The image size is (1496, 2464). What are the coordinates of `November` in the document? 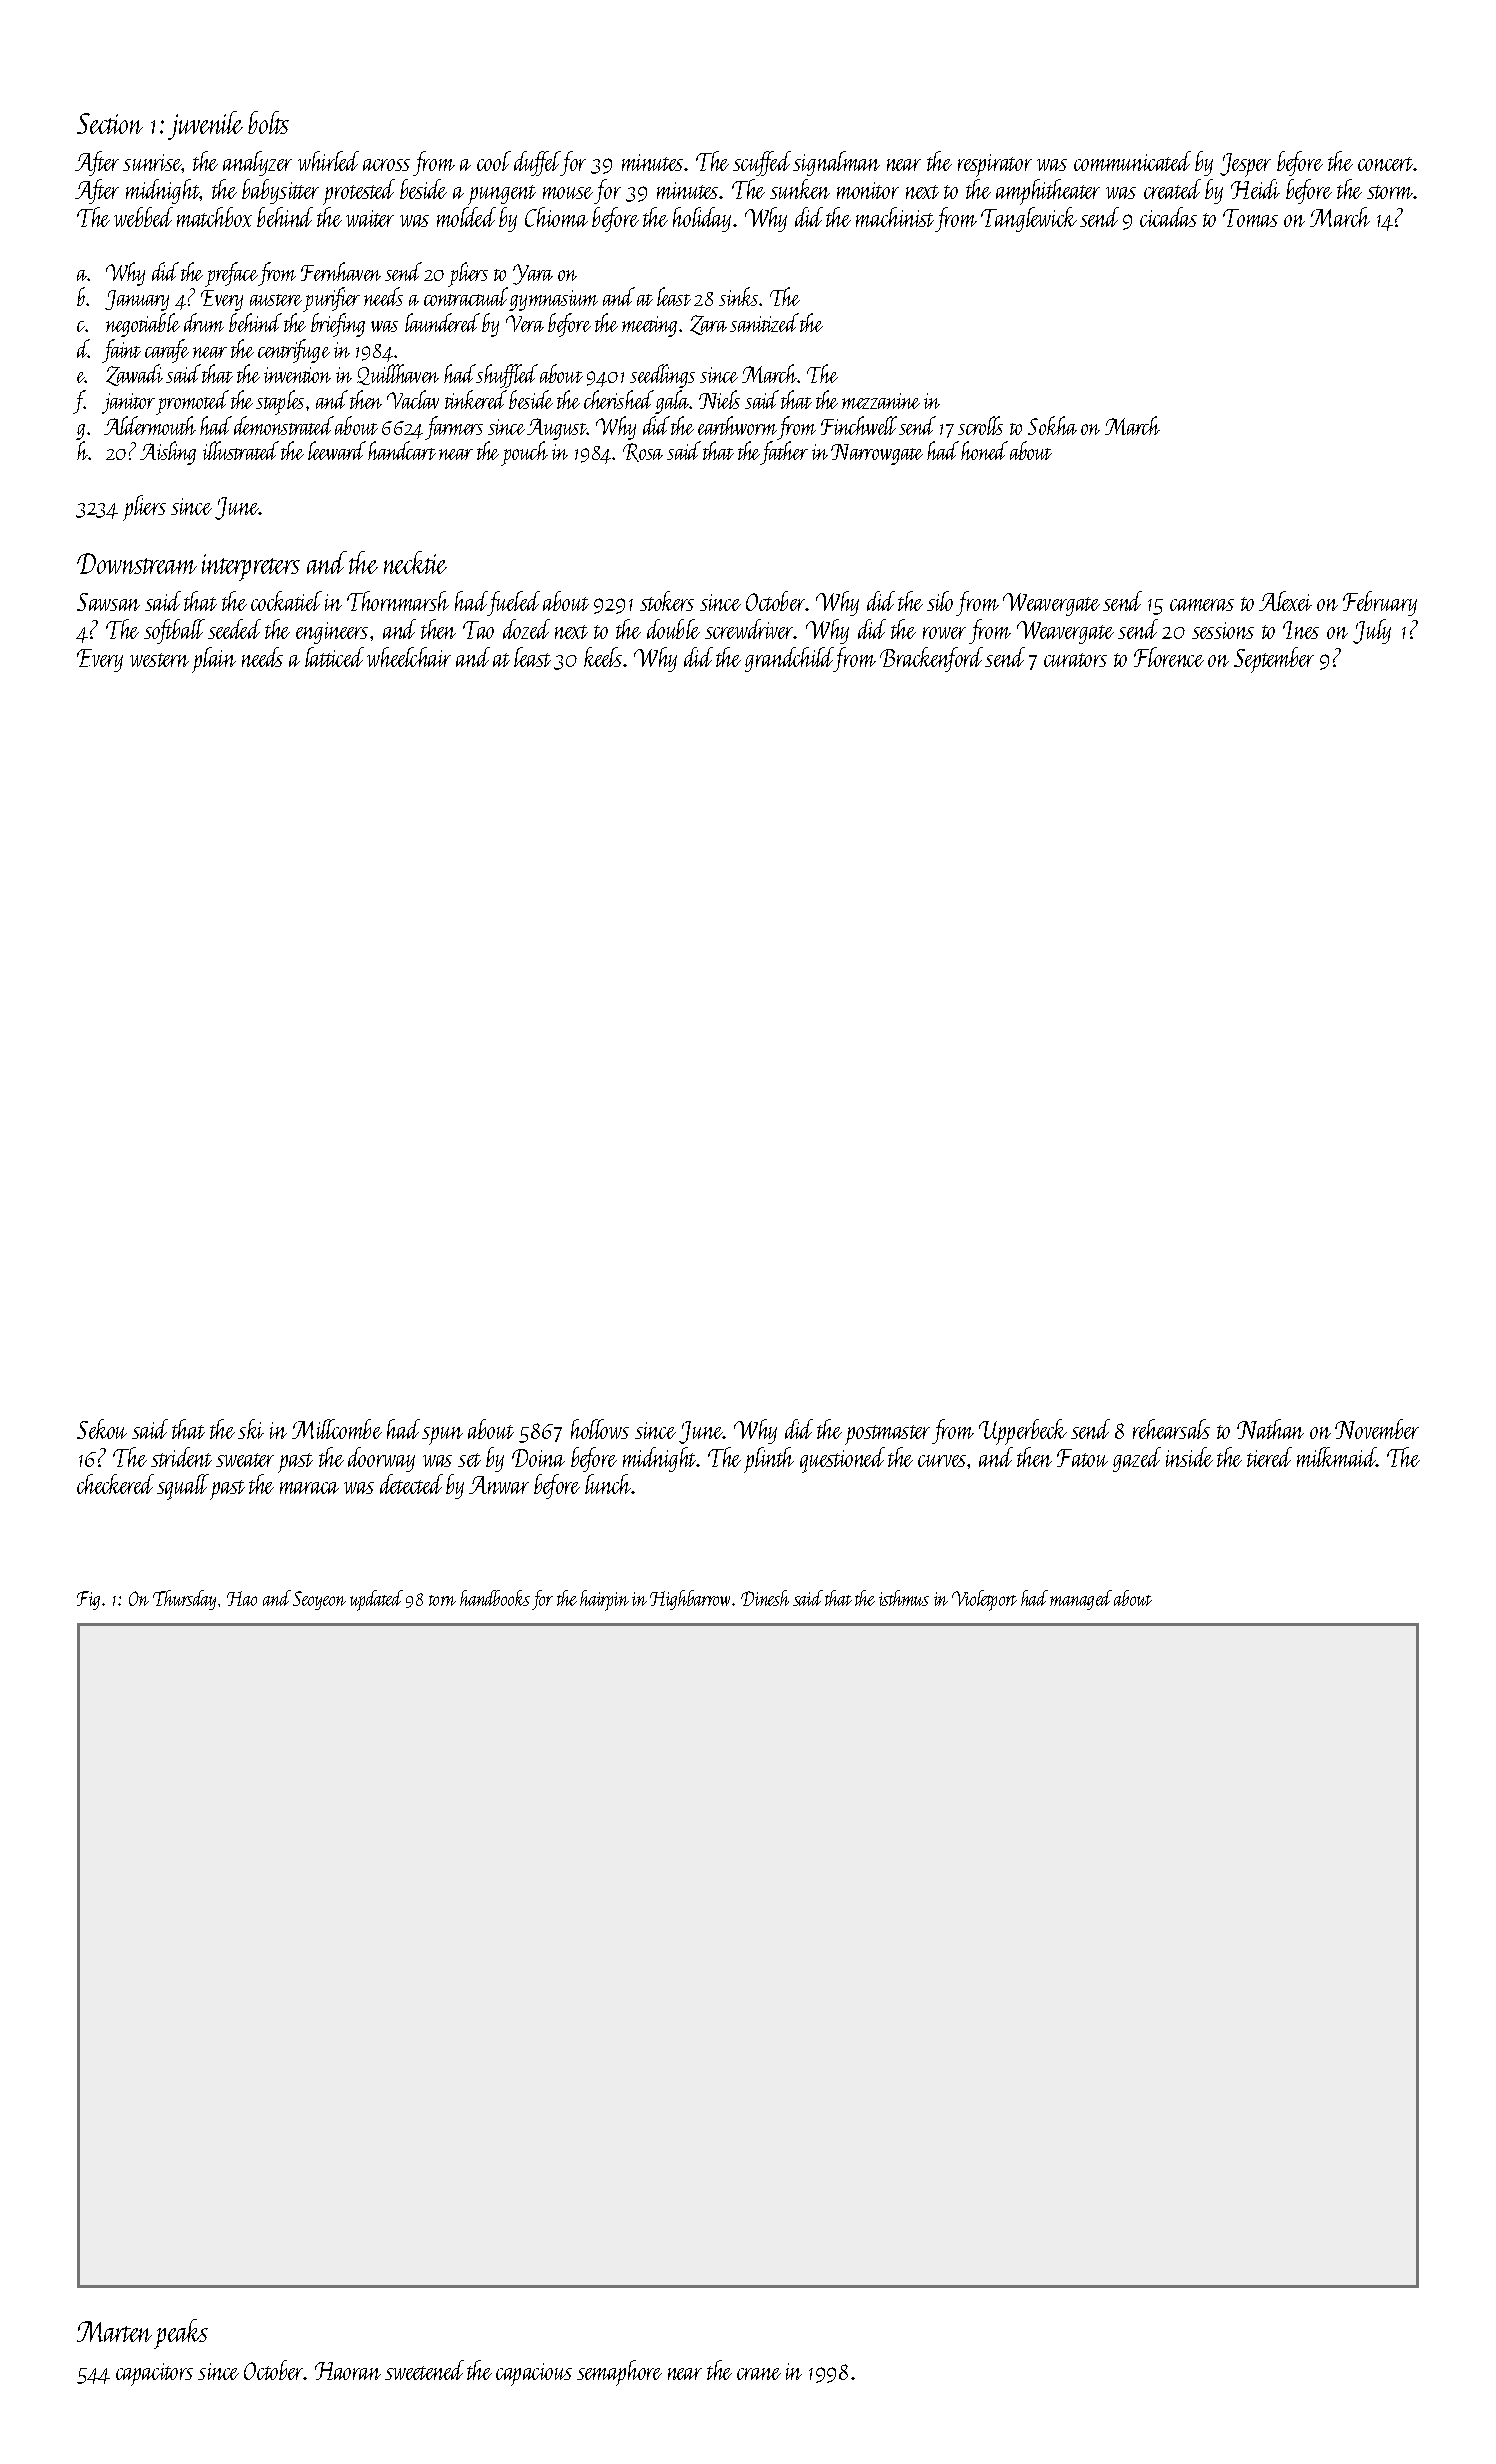 It's located at (1377, 1429).
